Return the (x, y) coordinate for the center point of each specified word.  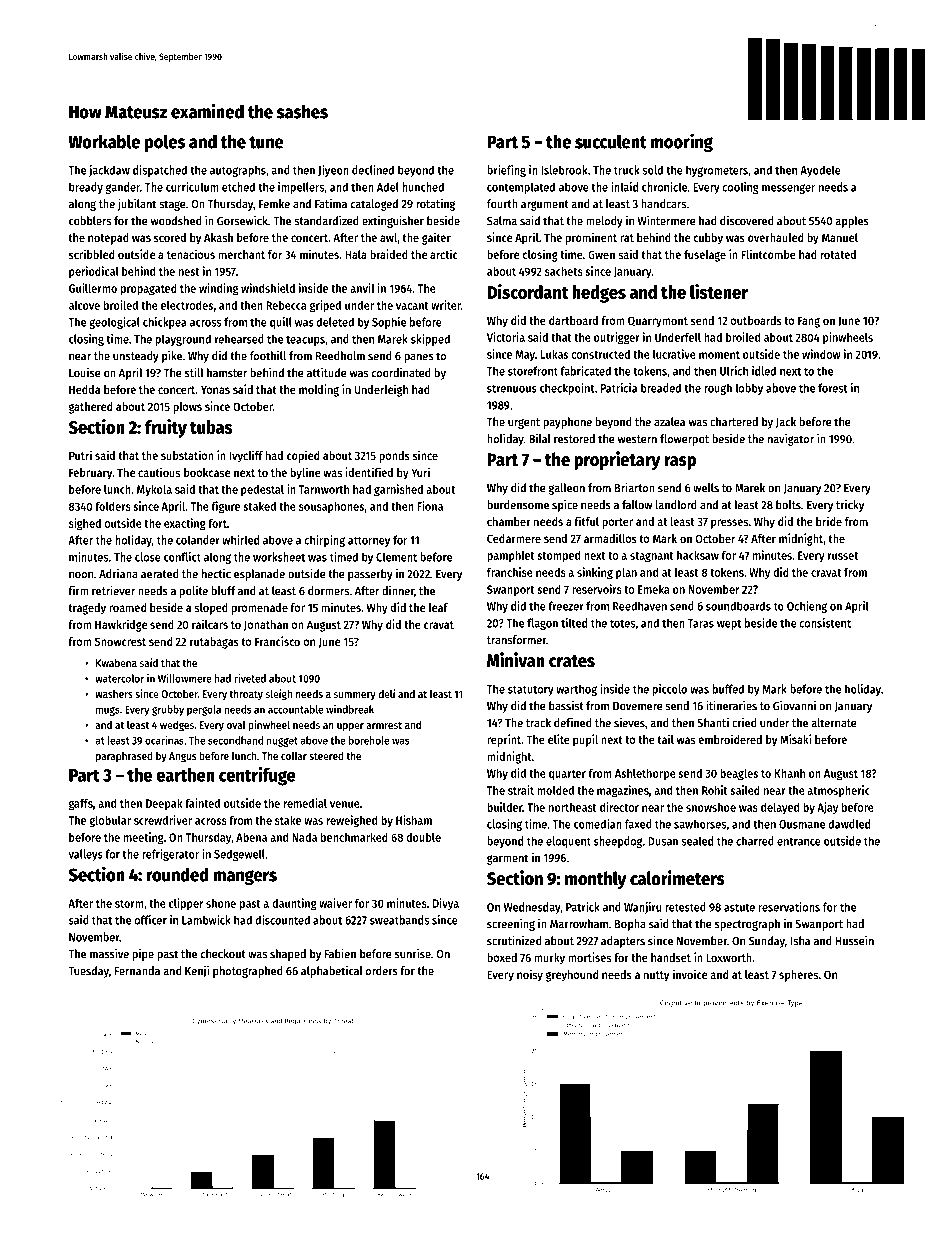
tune (266, 142)
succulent (611, 141)
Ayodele (820, 171)
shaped (288, 955)
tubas (211, 427)
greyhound (572, 976)
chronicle (664, 187)
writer (446, 305)
